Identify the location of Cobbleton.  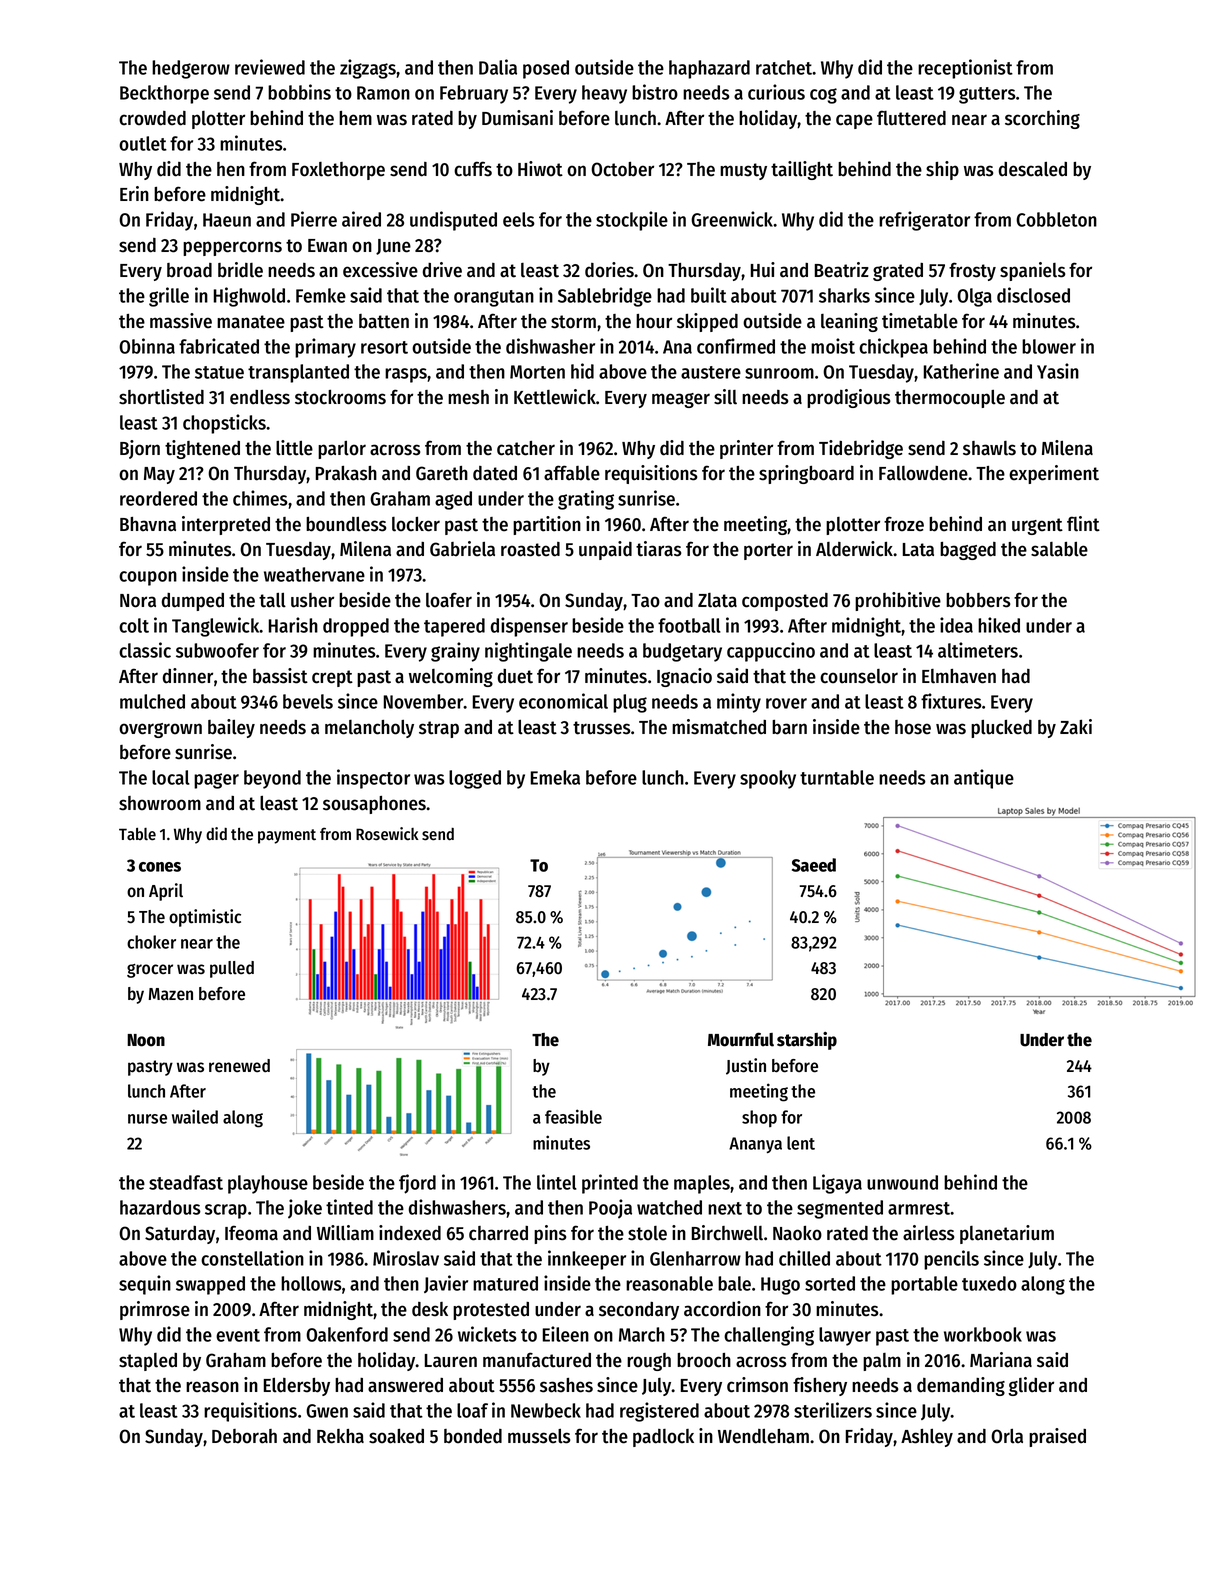
(1056, 219).
